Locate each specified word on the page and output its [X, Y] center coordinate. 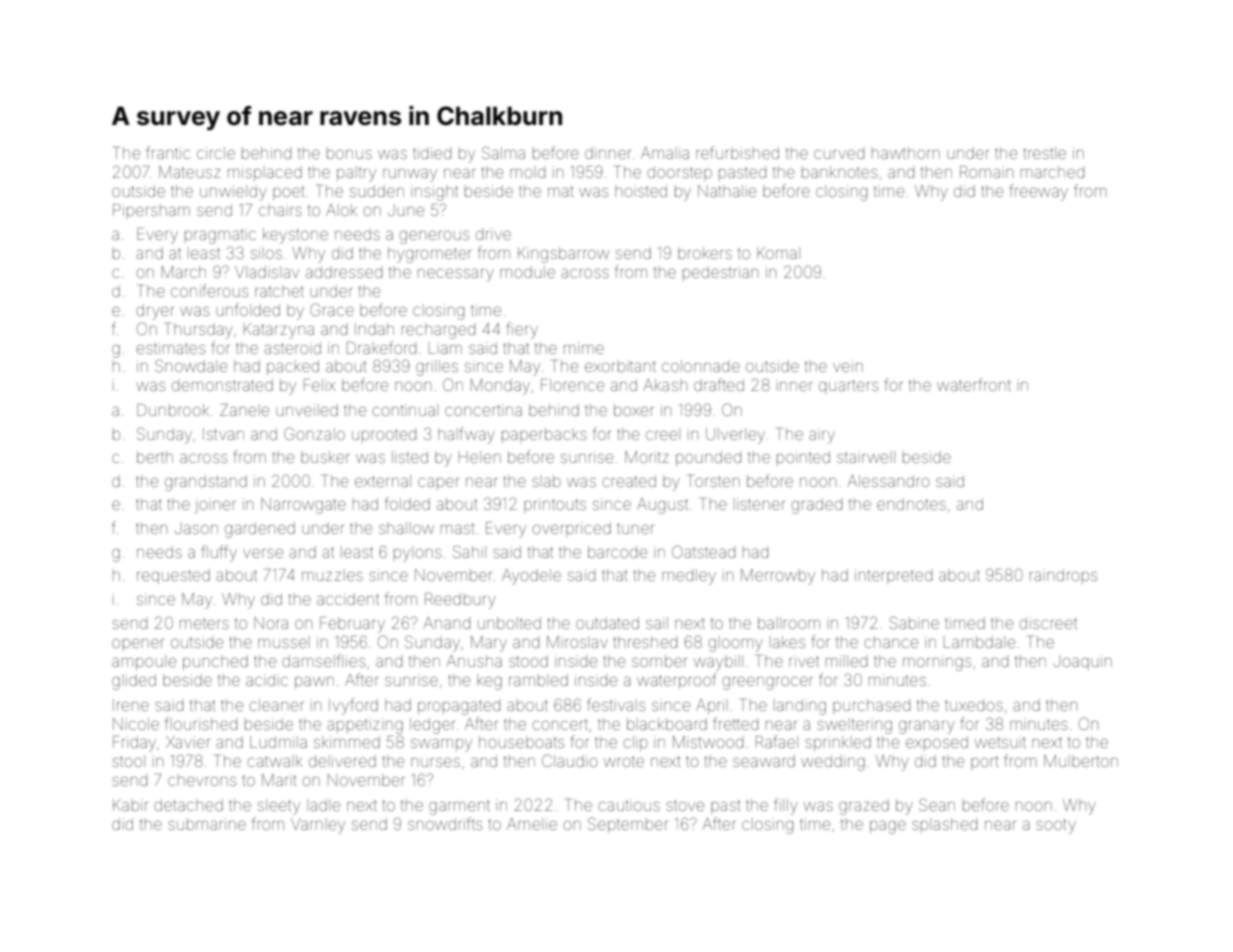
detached [189, 805]
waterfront [974, 384]
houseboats [521, 742]
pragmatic [220, 236]
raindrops [1063, 576]
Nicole [136, 724]
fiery [522, 330]
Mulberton [1081, 761]
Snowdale [191, 365]
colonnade [701, 366]
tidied [432, 153]
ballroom [789, 623]
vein [848, 366]
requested [173, 576]
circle [216, 153]
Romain [986, 172]
